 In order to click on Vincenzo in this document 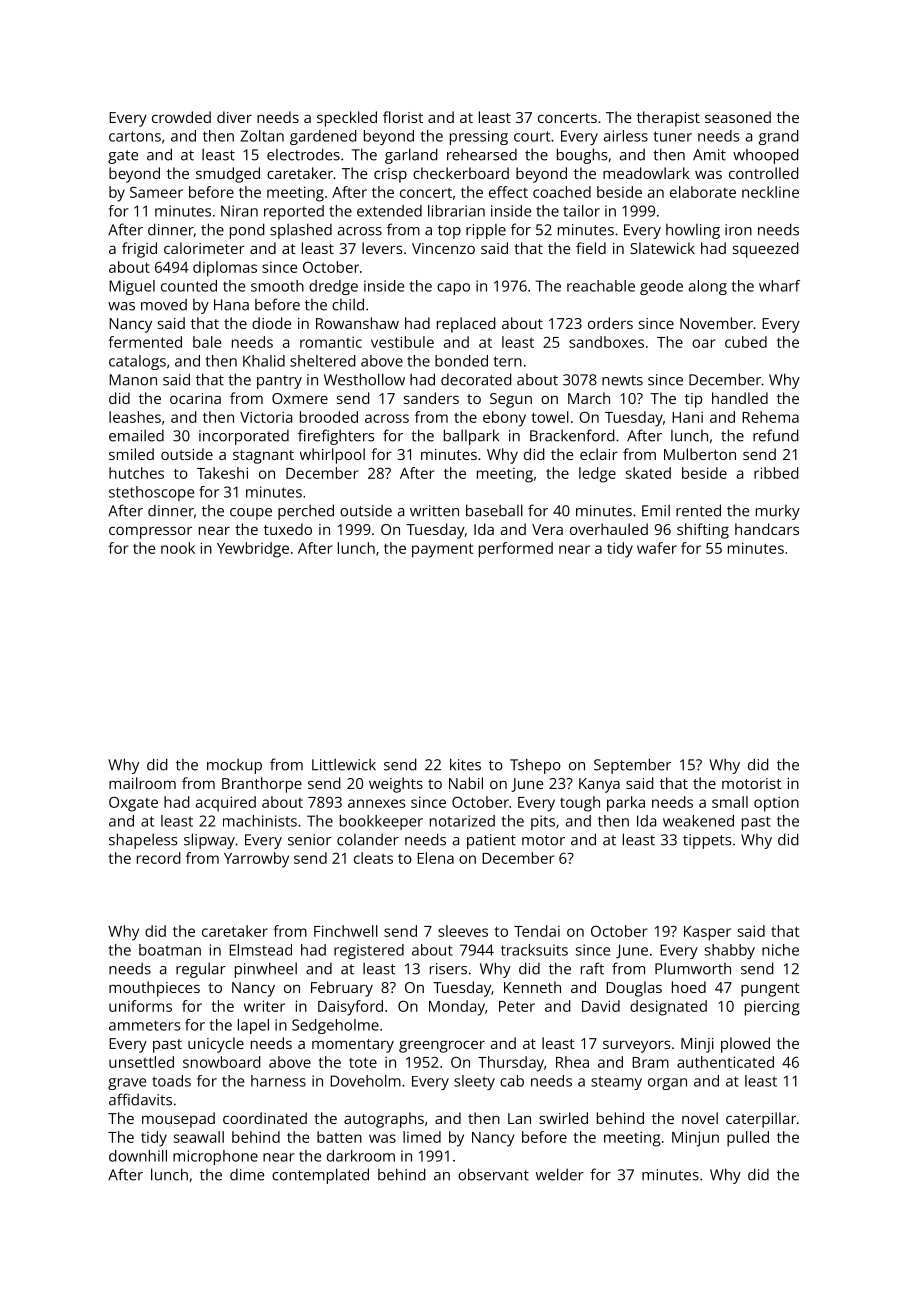, I will do `click(443, 248)`.
